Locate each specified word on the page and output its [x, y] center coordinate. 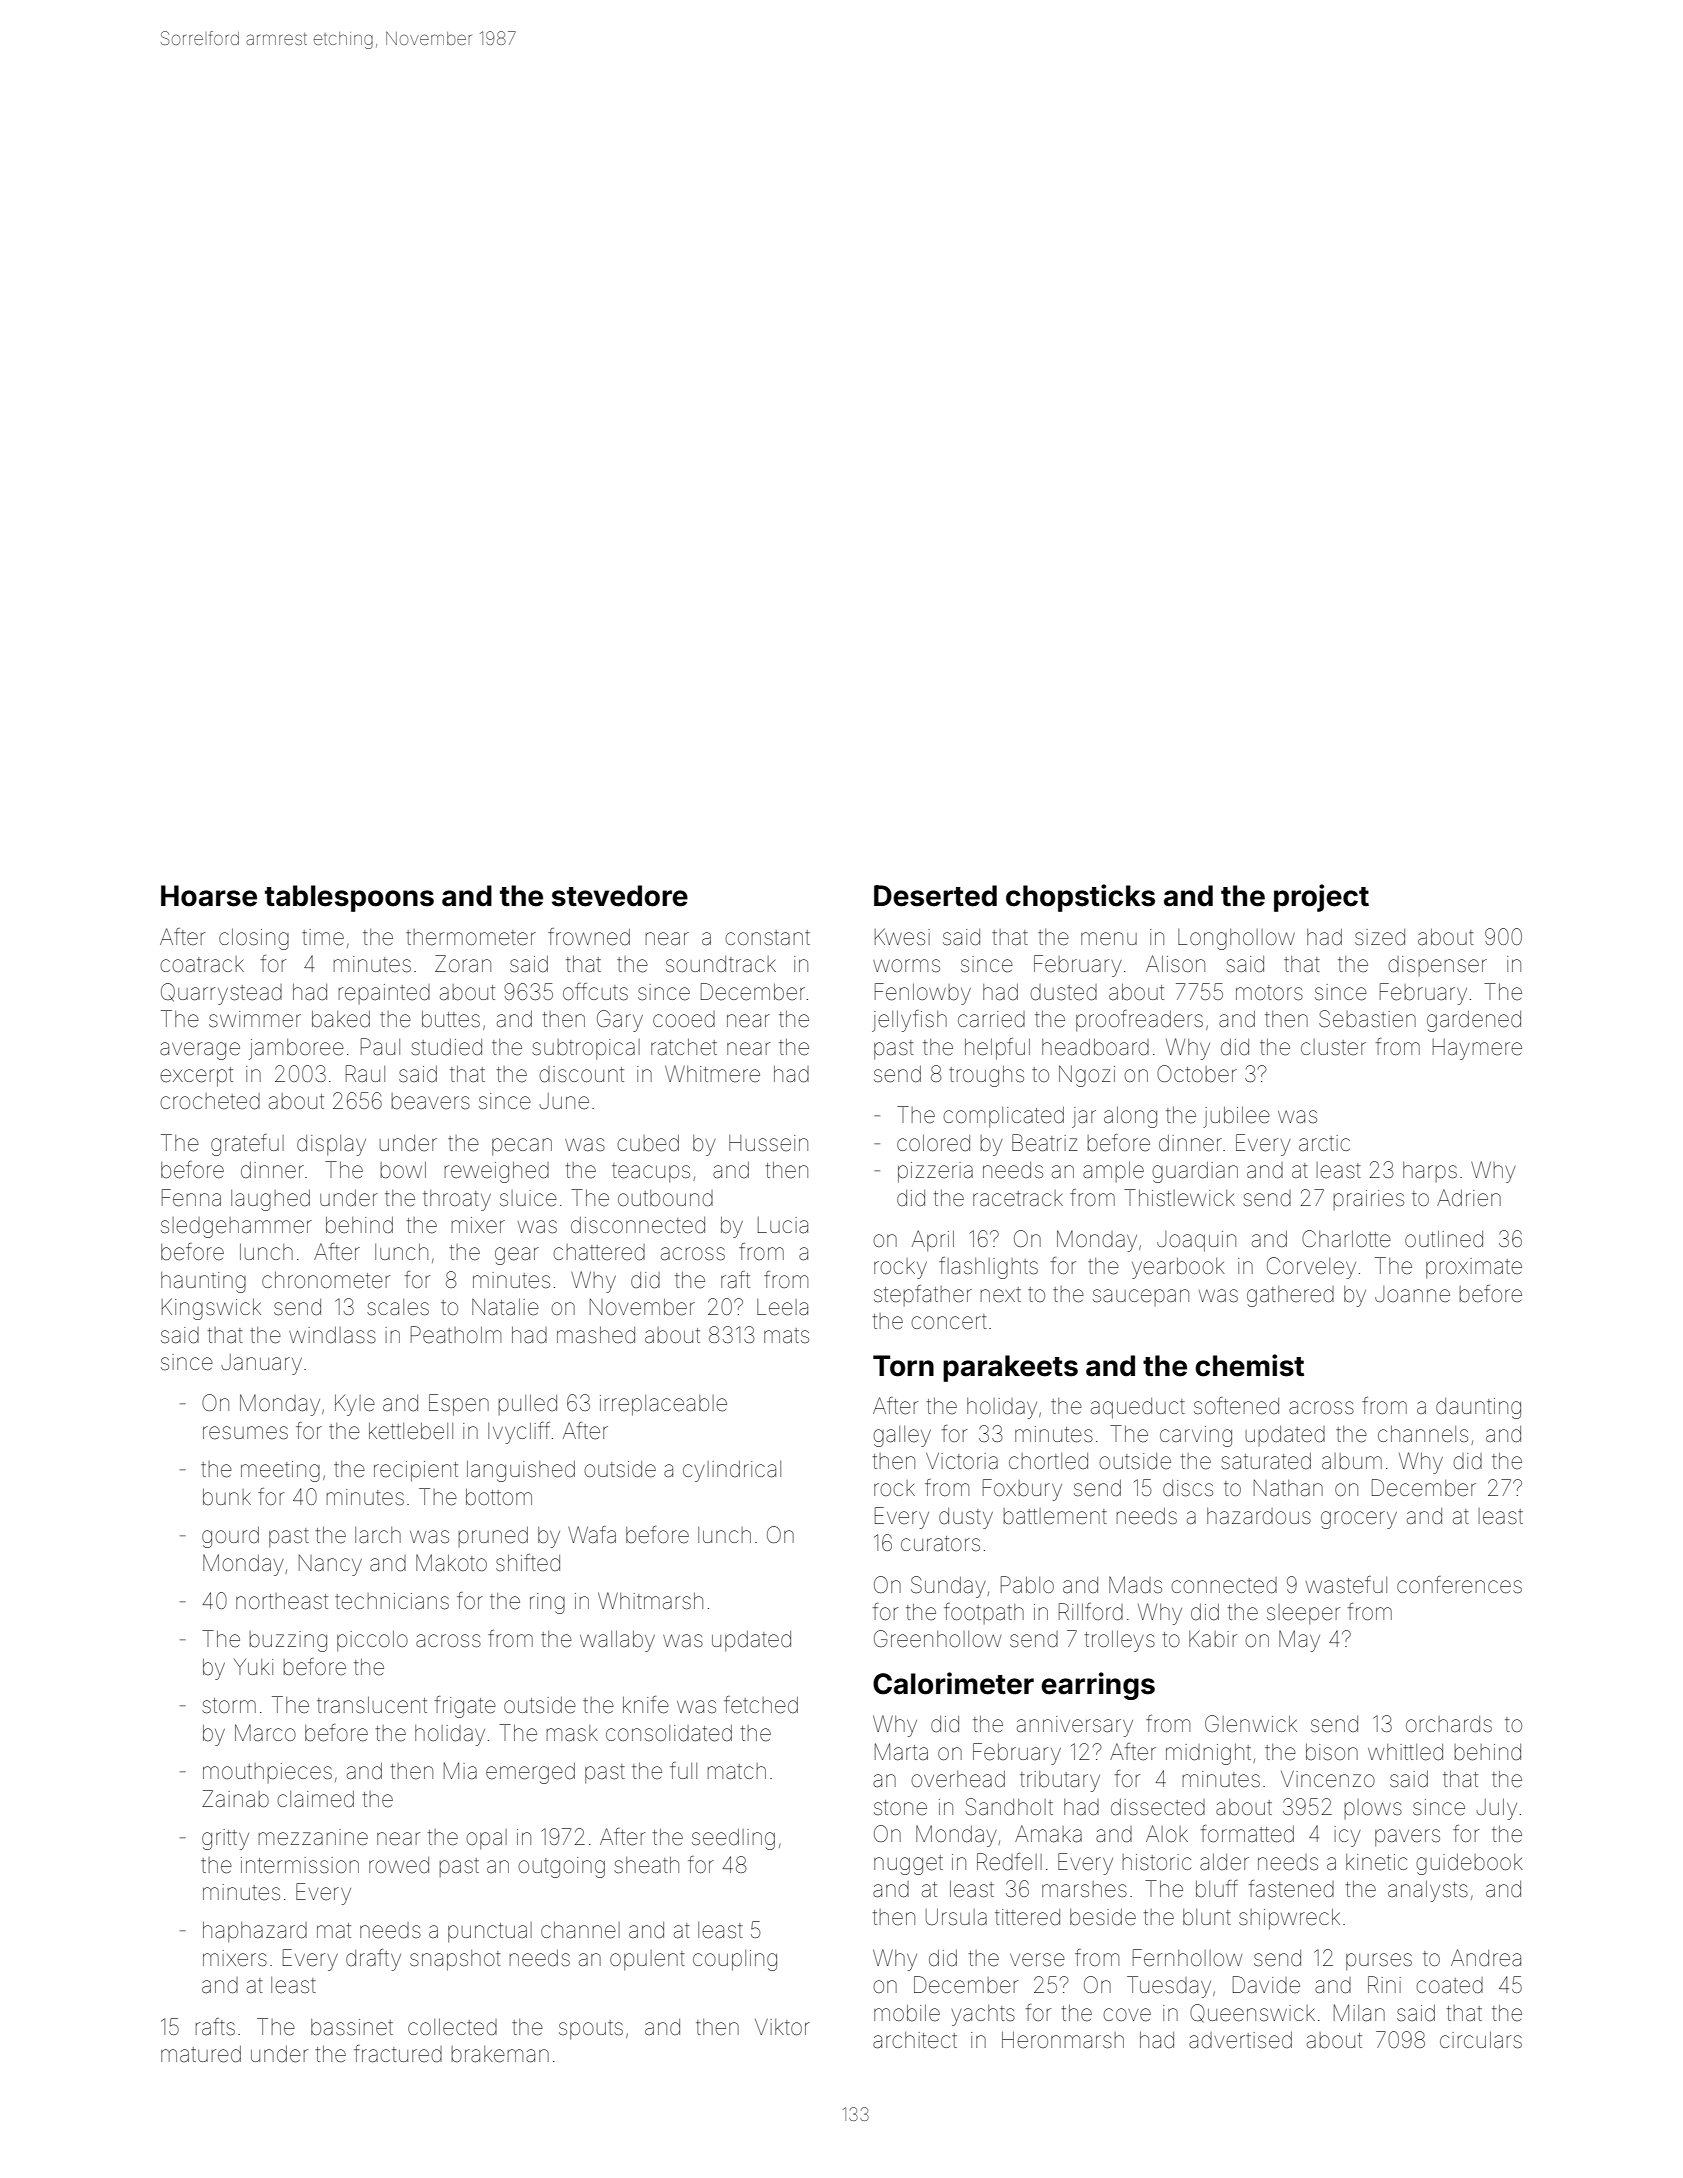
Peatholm [456, 1335]
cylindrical [732, 1471]
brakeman [500, 2054]
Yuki [253, 1667]
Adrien [1469, 1198]
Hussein [768, 1143]
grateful [247, 1145]
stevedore [620, 896]
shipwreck [1289, 1919]
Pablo [1027, 1584]
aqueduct [1138, 1408]
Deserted [935, 896]
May [1299, 1641]
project [1321, 898]
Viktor [782, 2026]
